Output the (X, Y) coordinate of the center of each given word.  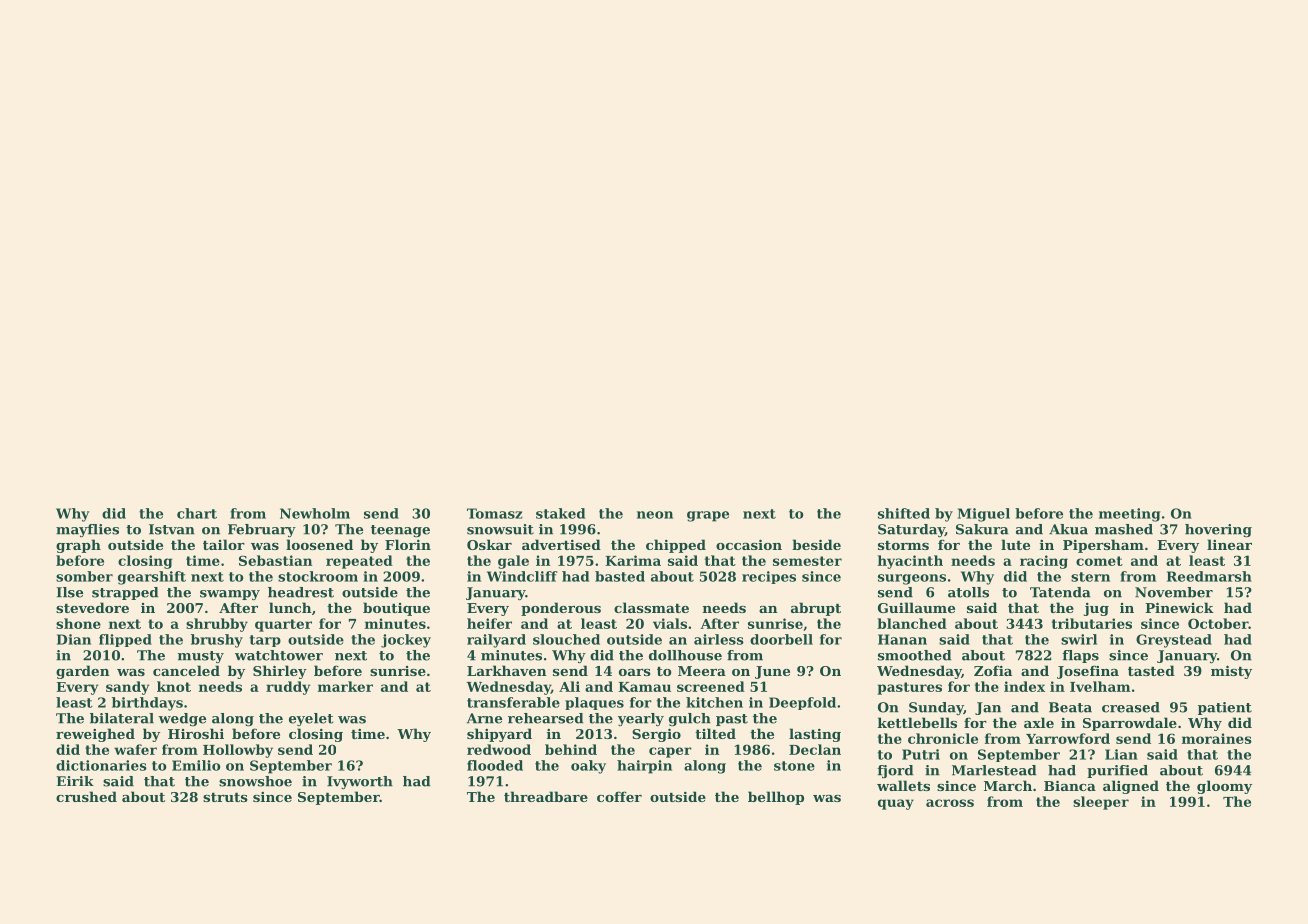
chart (197, 513)
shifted (904, 513)
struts (225, 797)
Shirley (280, 672)
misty (1231, 672)
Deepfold (802, 703)
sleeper (1101, 803)
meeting (1129, 515)
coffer (619, 796)
